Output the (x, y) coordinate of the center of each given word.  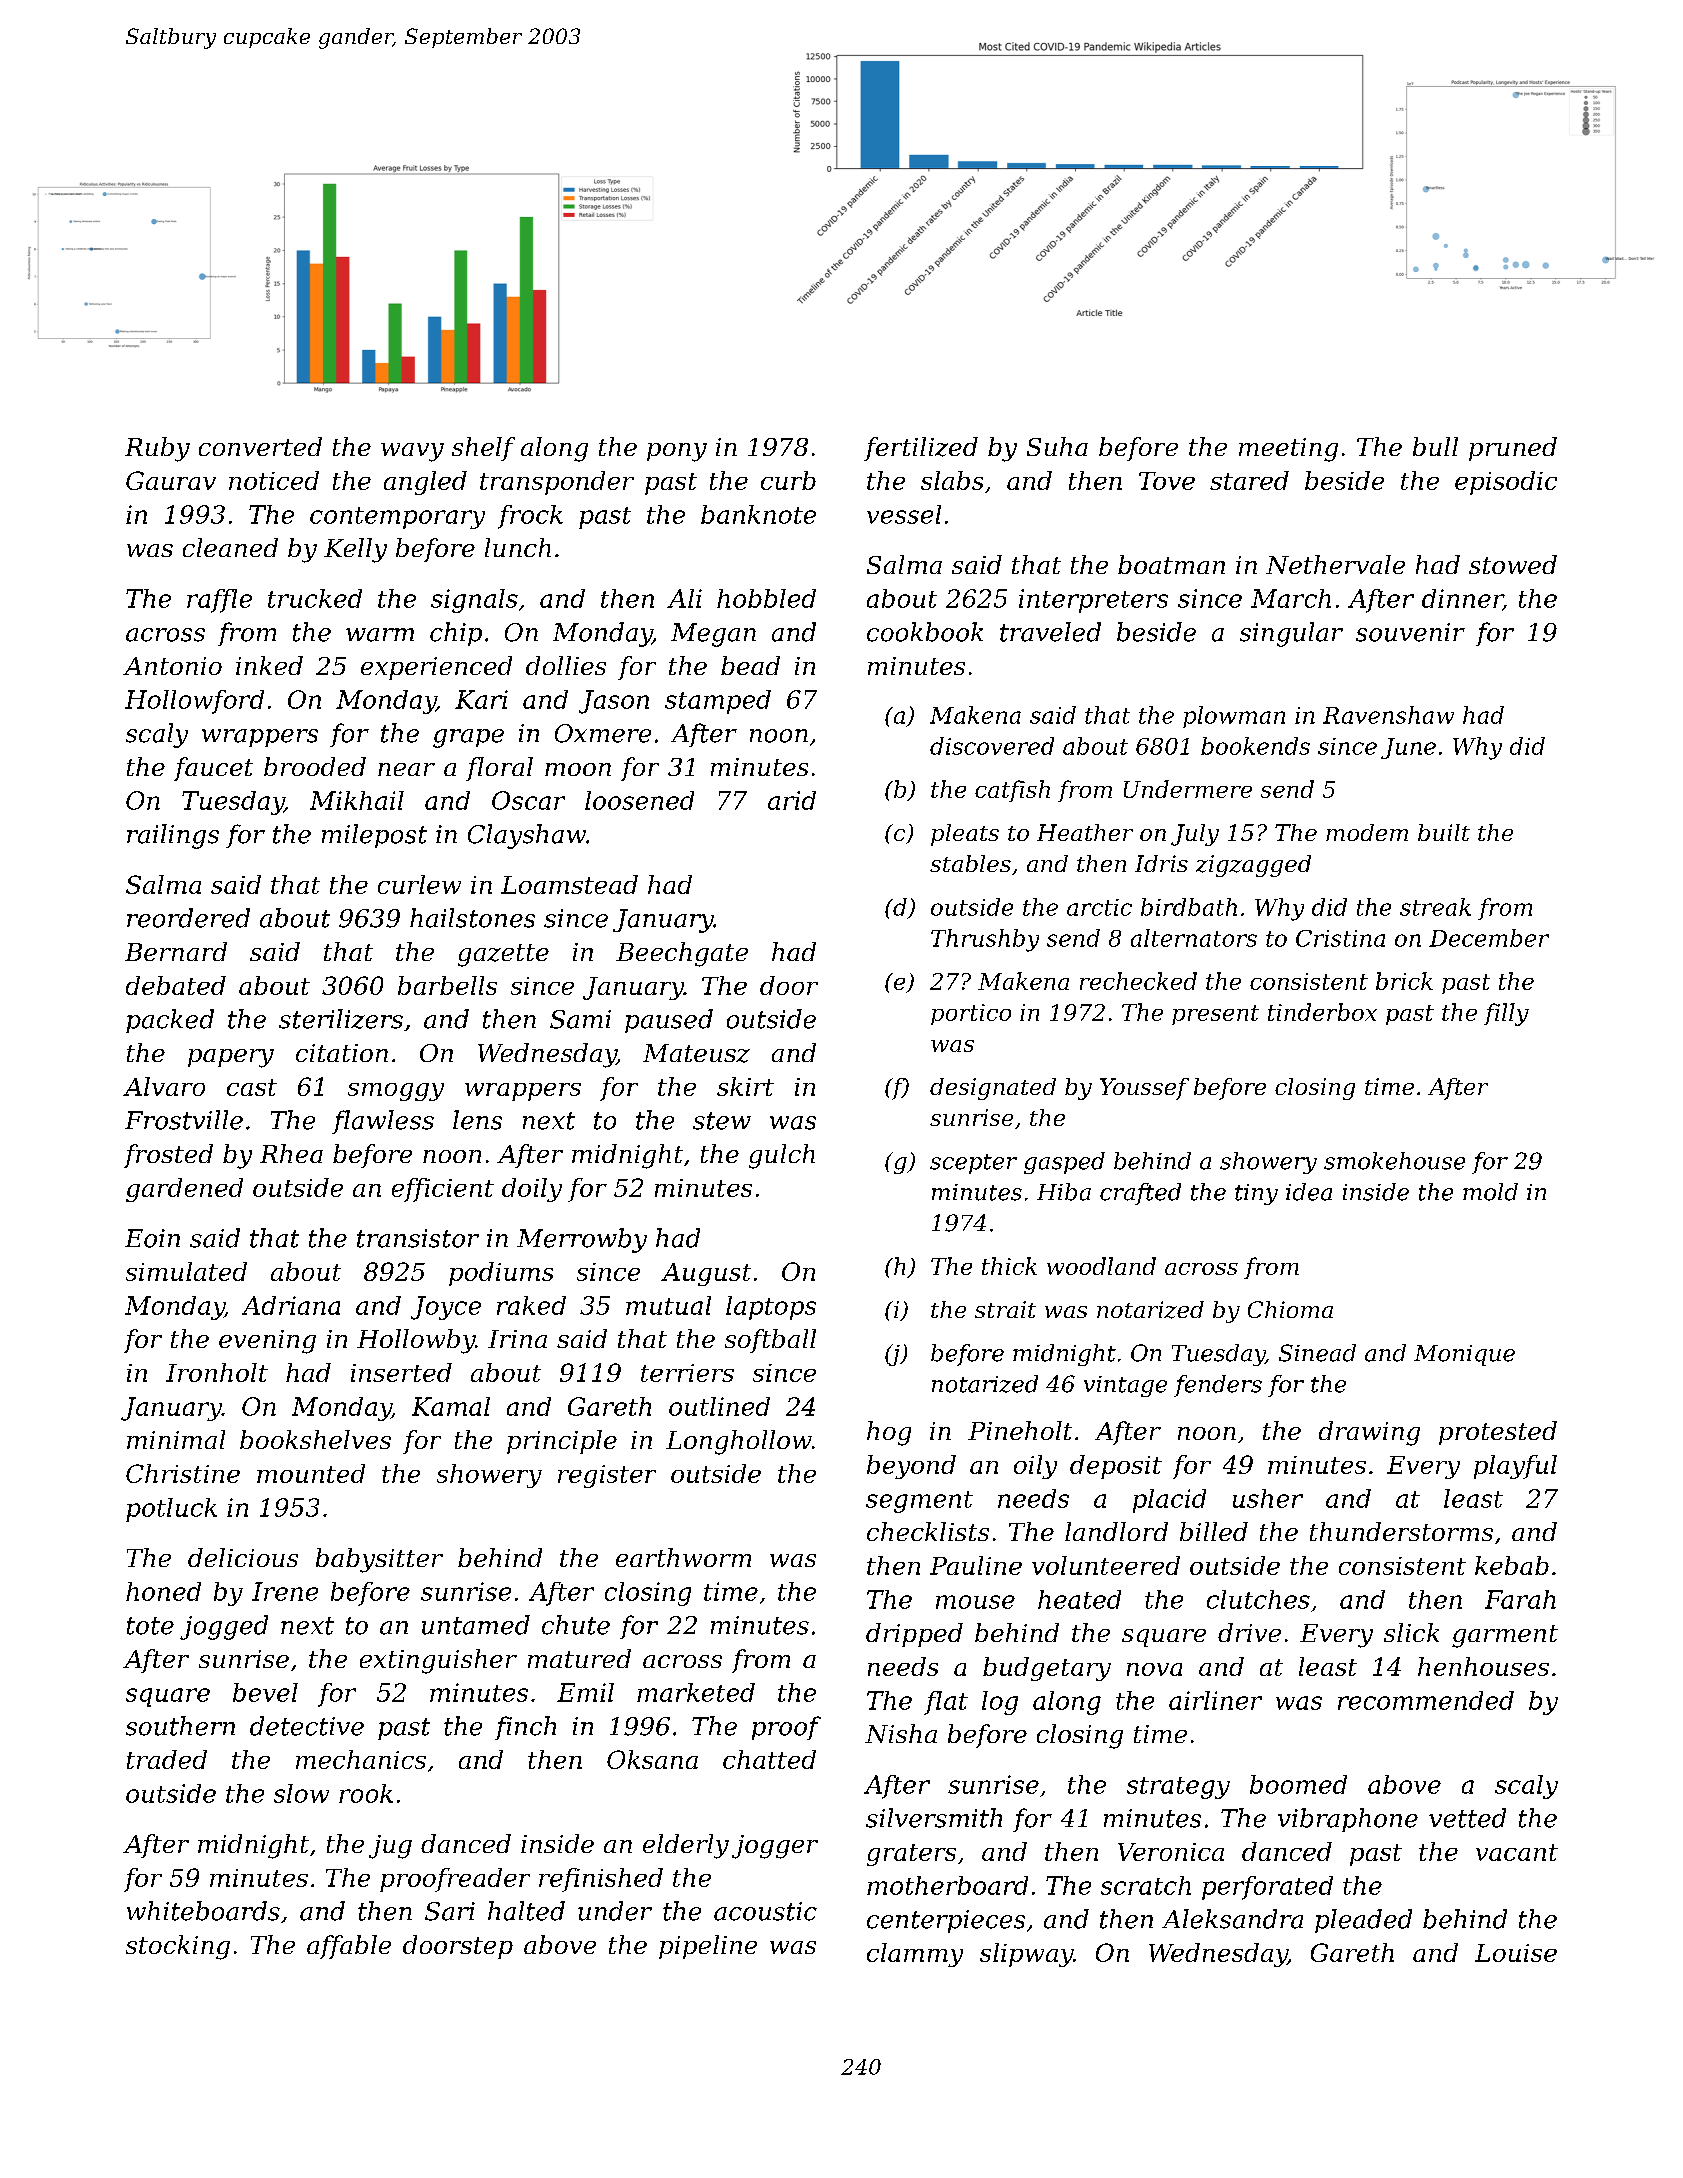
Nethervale (1335, 564)
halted (526, 1911)
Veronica (1171, 1852)
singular (1291, 634)
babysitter (379, 1560)
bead (750, 665)
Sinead (1317, 1353)
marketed (696, 1692)
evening (267, 1342)
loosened (639, 800)
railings (173, 836)
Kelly (355, 550)
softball (770, 1341)
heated (1079, 1599)
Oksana (652, 1759)
